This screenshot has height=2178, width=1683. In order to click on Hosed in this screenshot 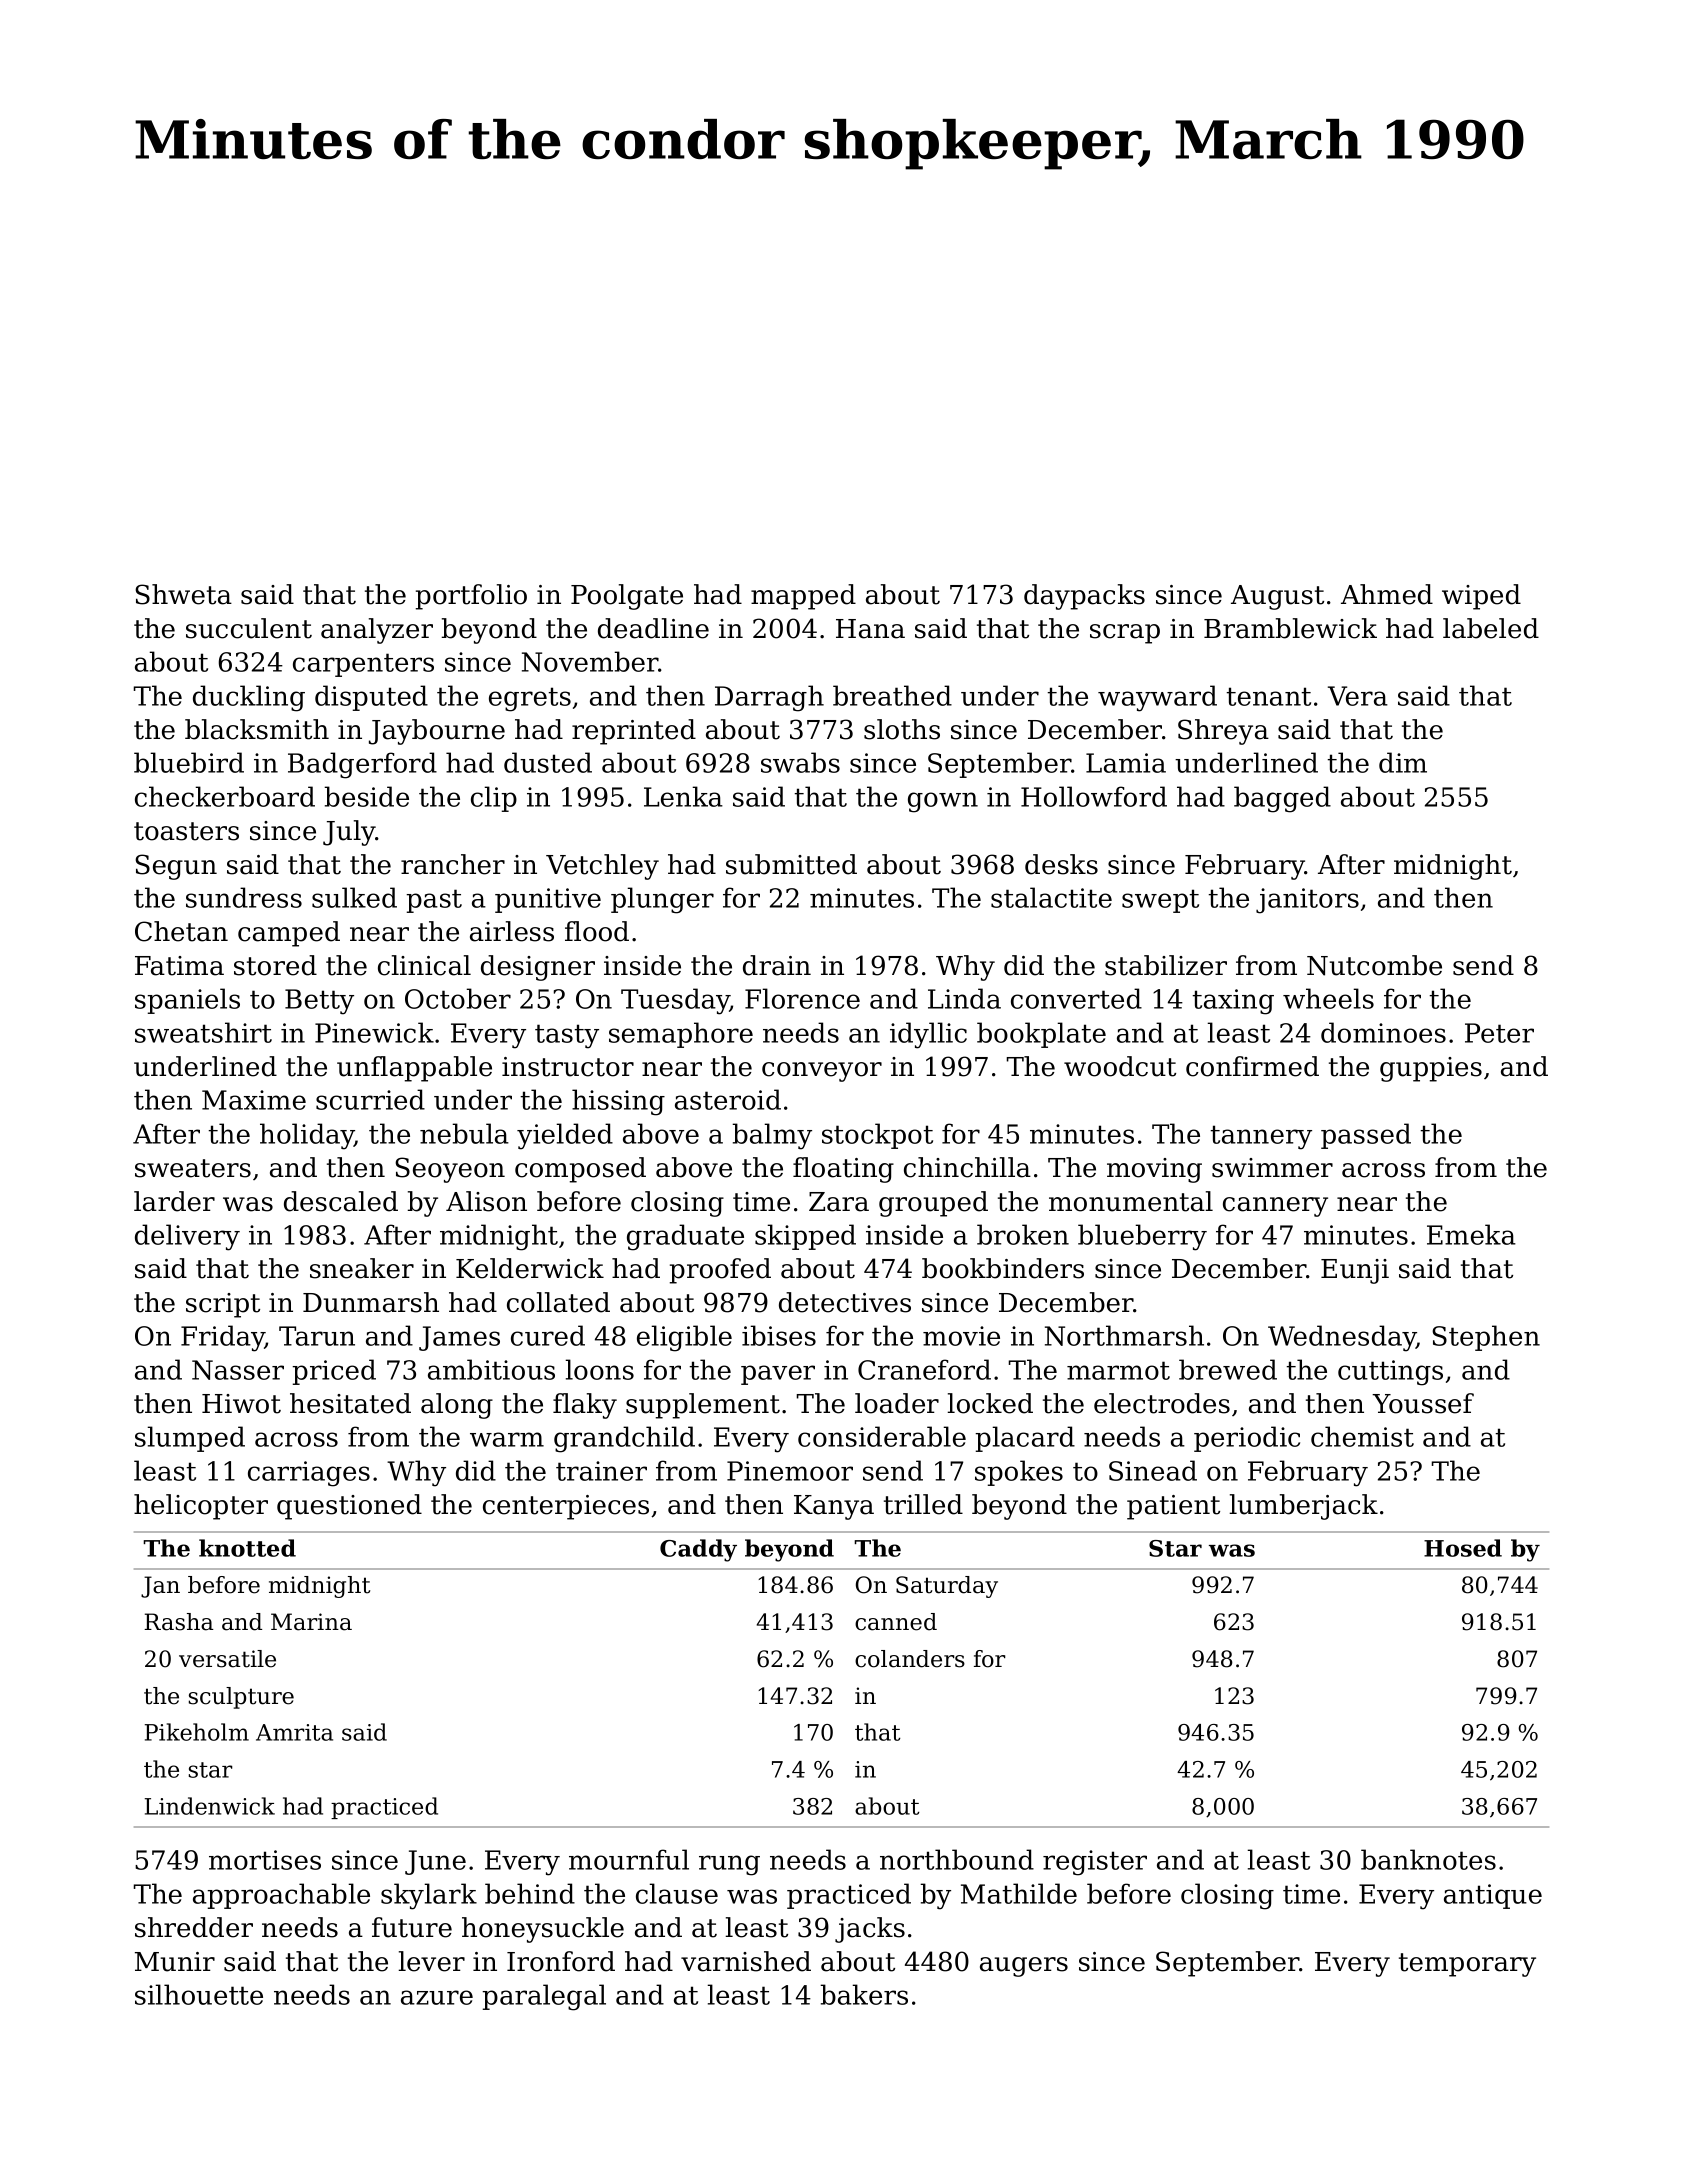, I will do `click(1463, 1548)`.
